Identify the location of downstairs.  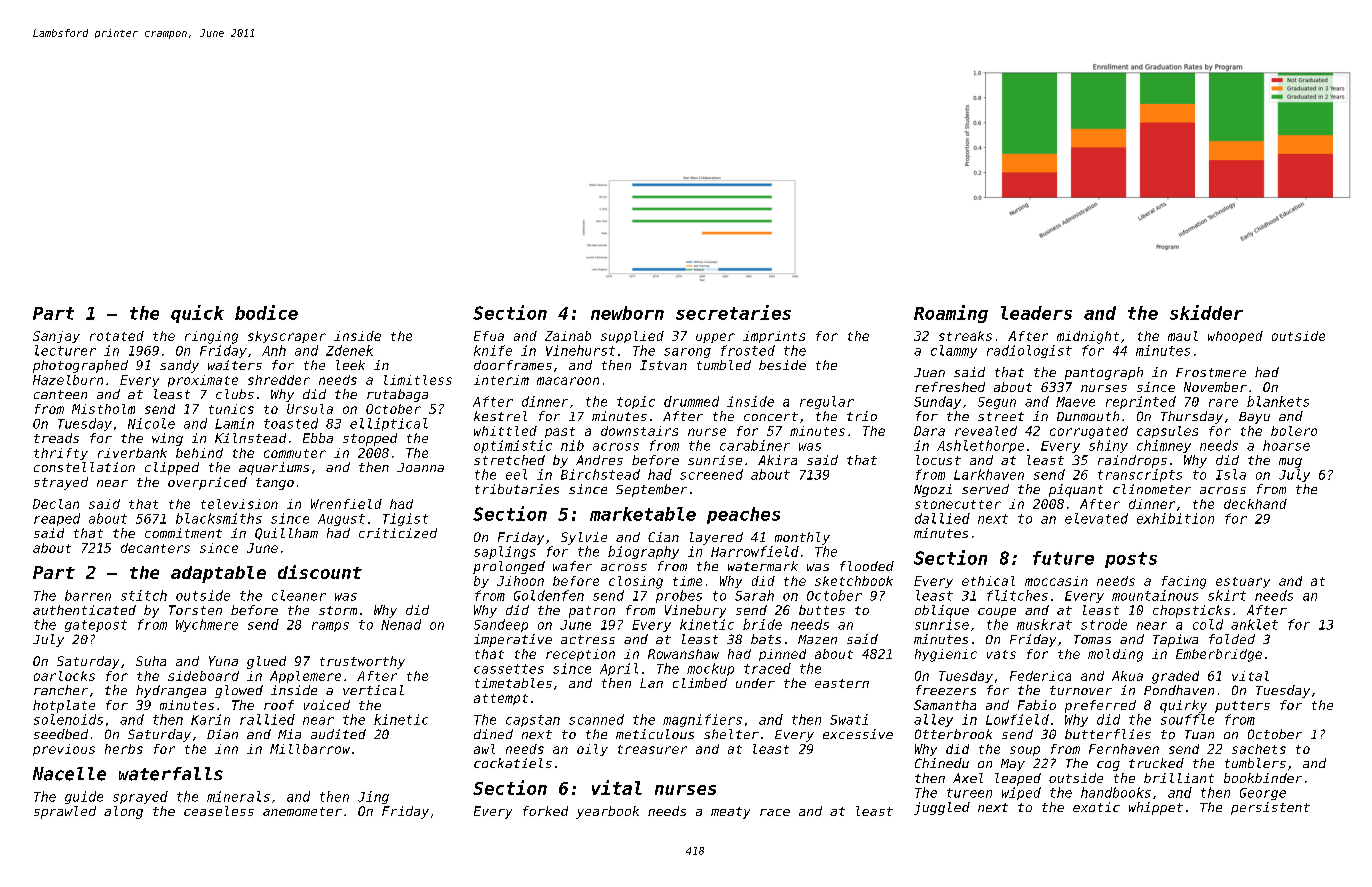
(639, 431).
